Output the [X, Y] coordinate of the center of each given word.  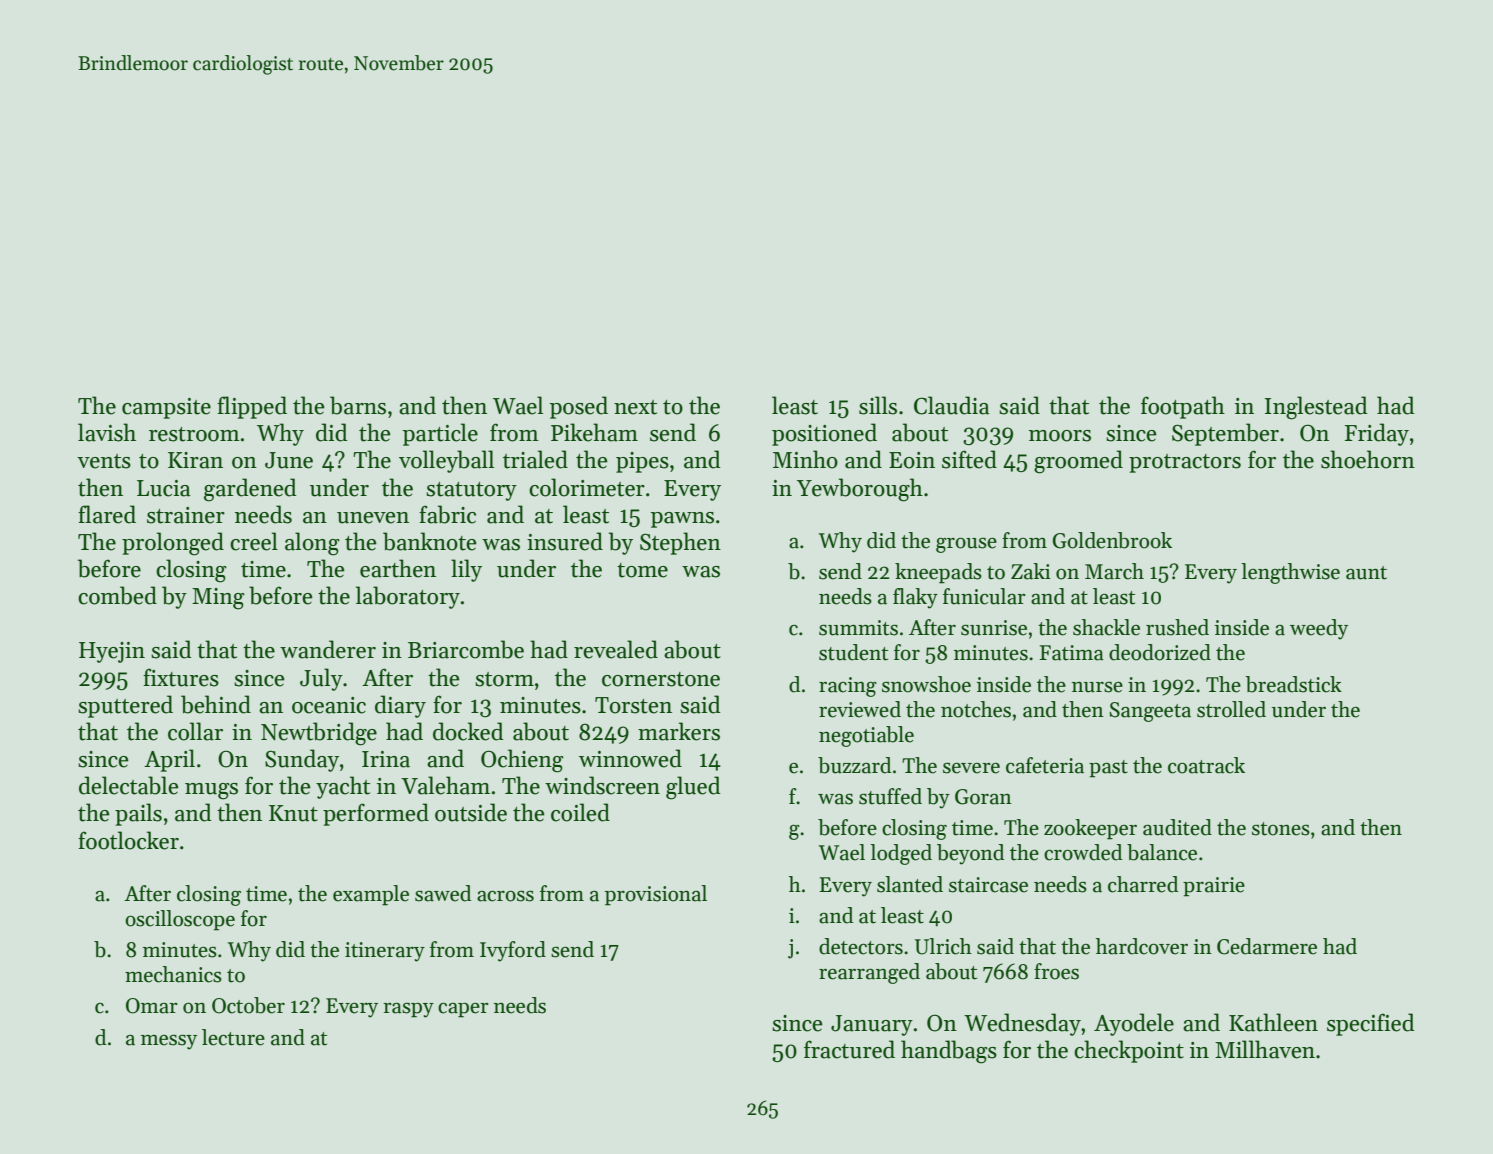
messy [169, 1042]
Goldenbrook [1112, 540]
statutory [471, 491]
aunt [1366, 573]
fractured [849, 1049]
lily [466, 570]
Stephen [680, 543]
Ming [218, 599]
